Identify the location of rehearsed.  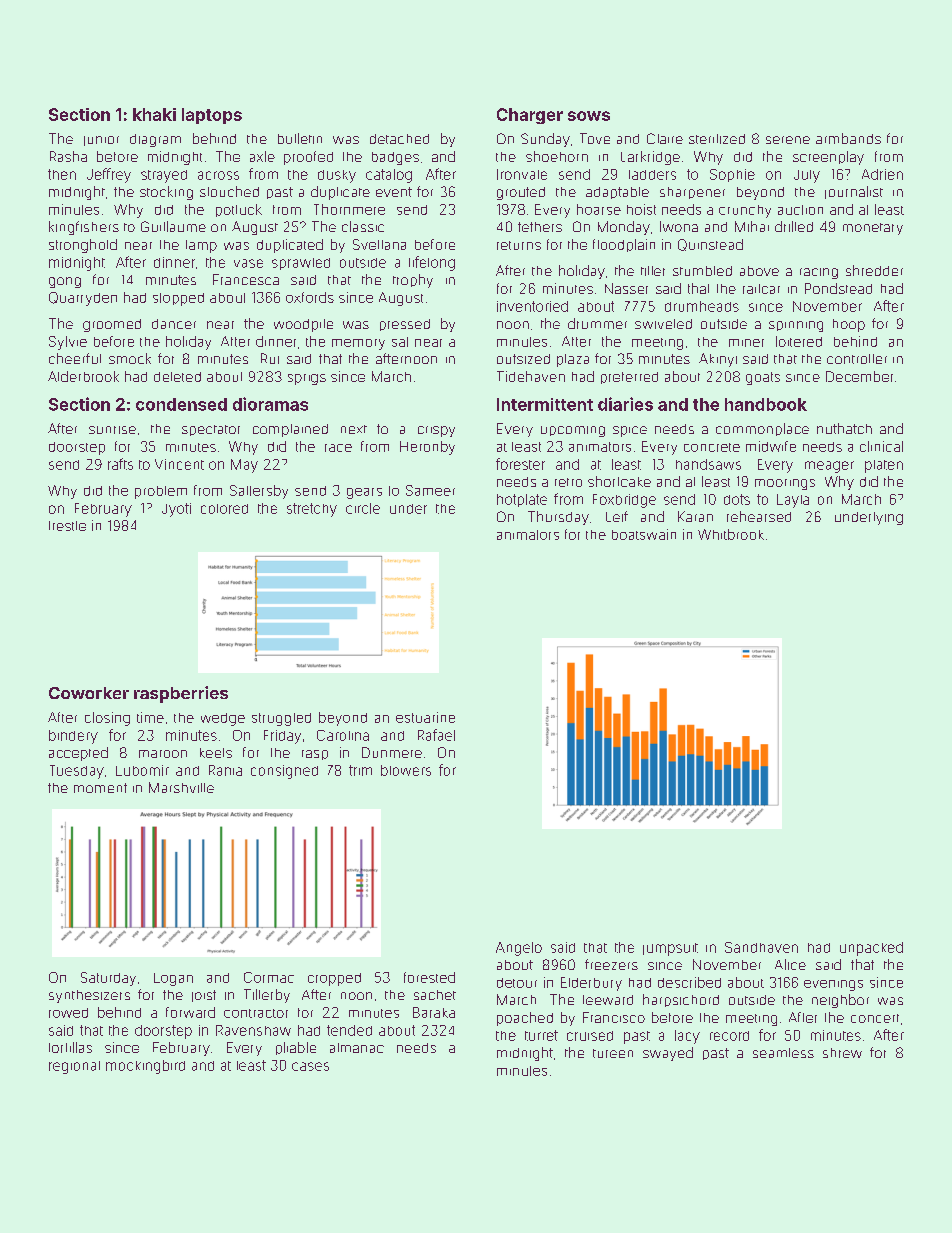
(759, 516).
